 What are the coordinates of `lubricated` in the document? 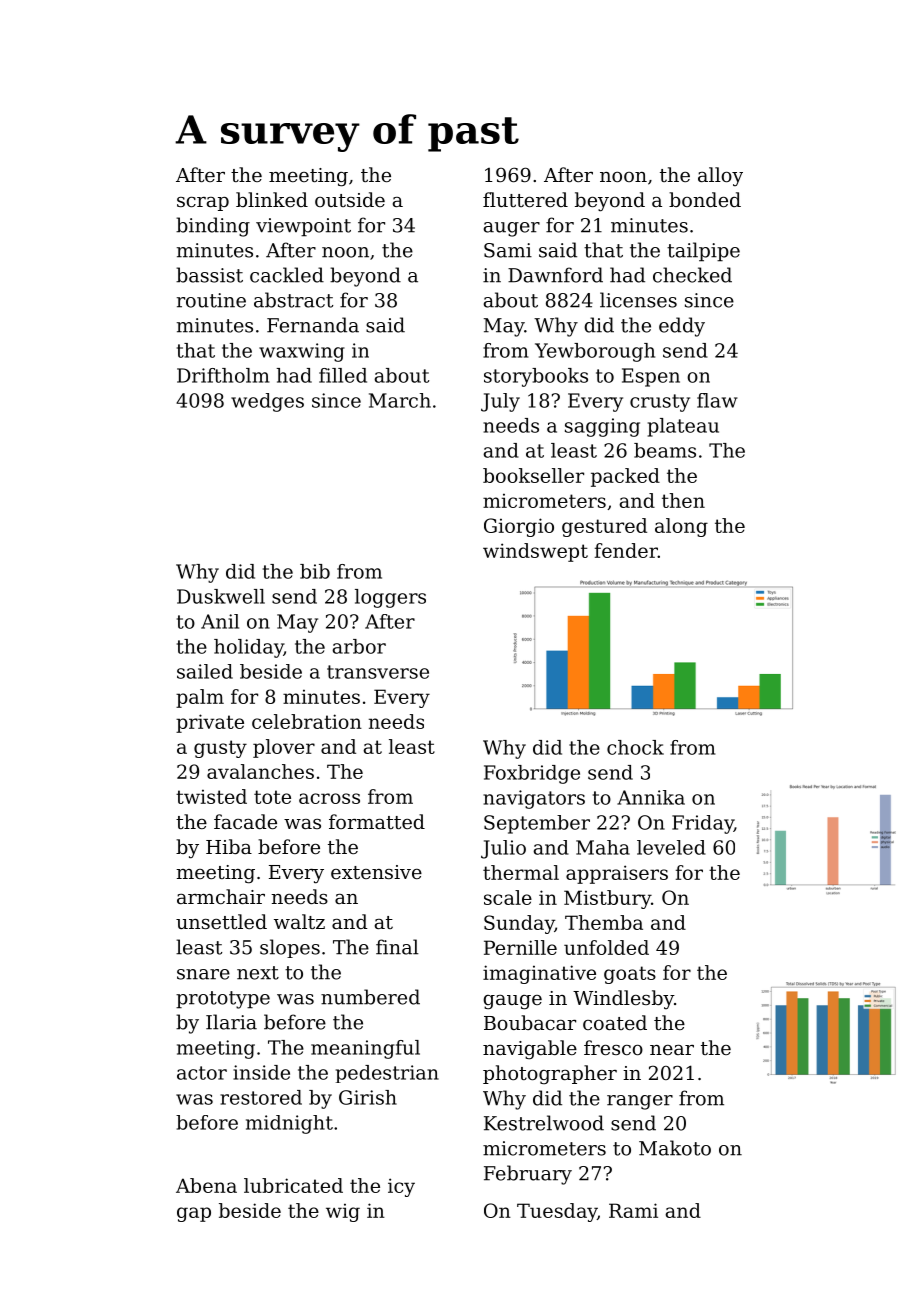 It's located at (293, 1185).
